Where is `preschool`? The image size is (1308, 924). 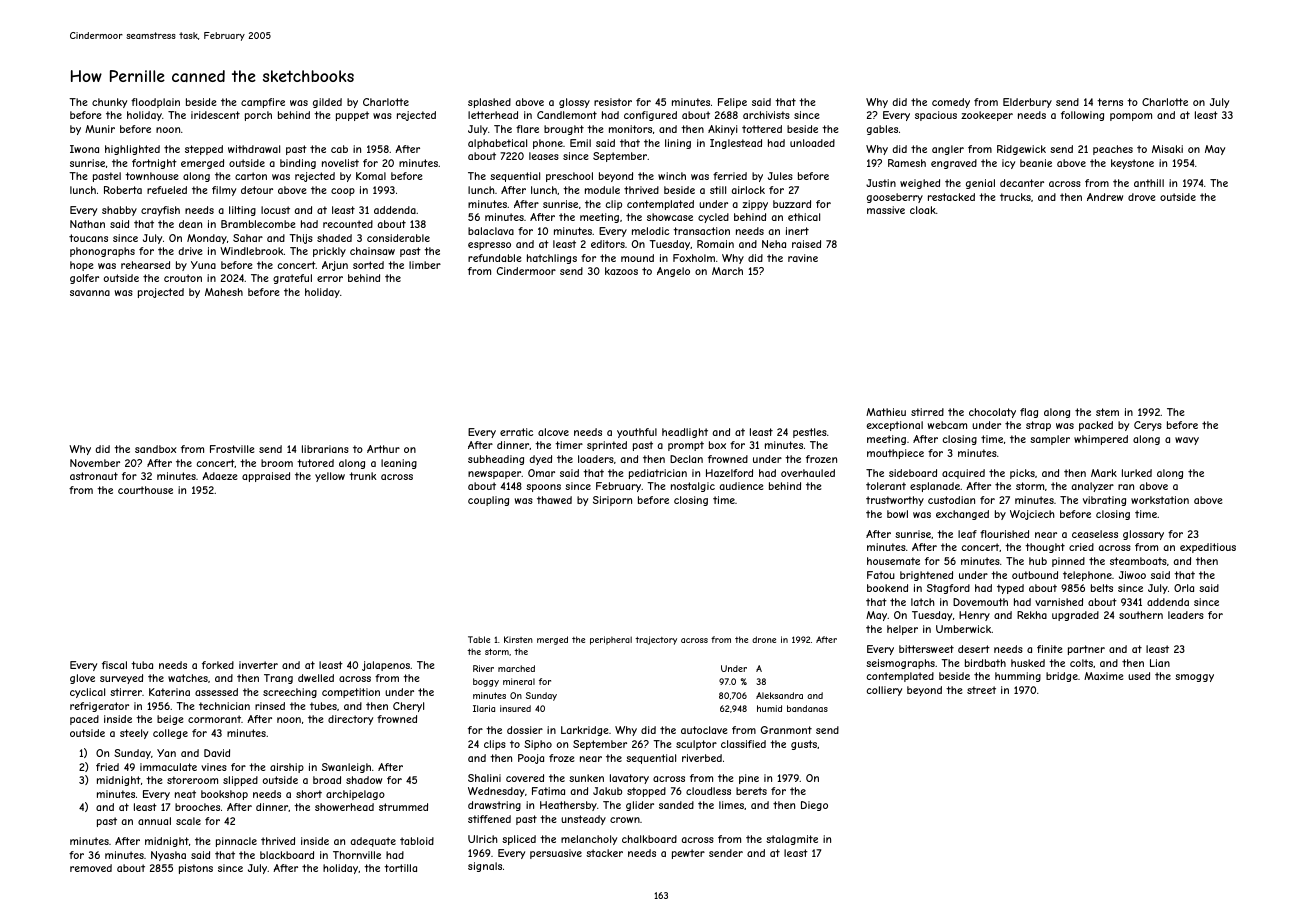
preschool is located at coordinates (569, 177).
